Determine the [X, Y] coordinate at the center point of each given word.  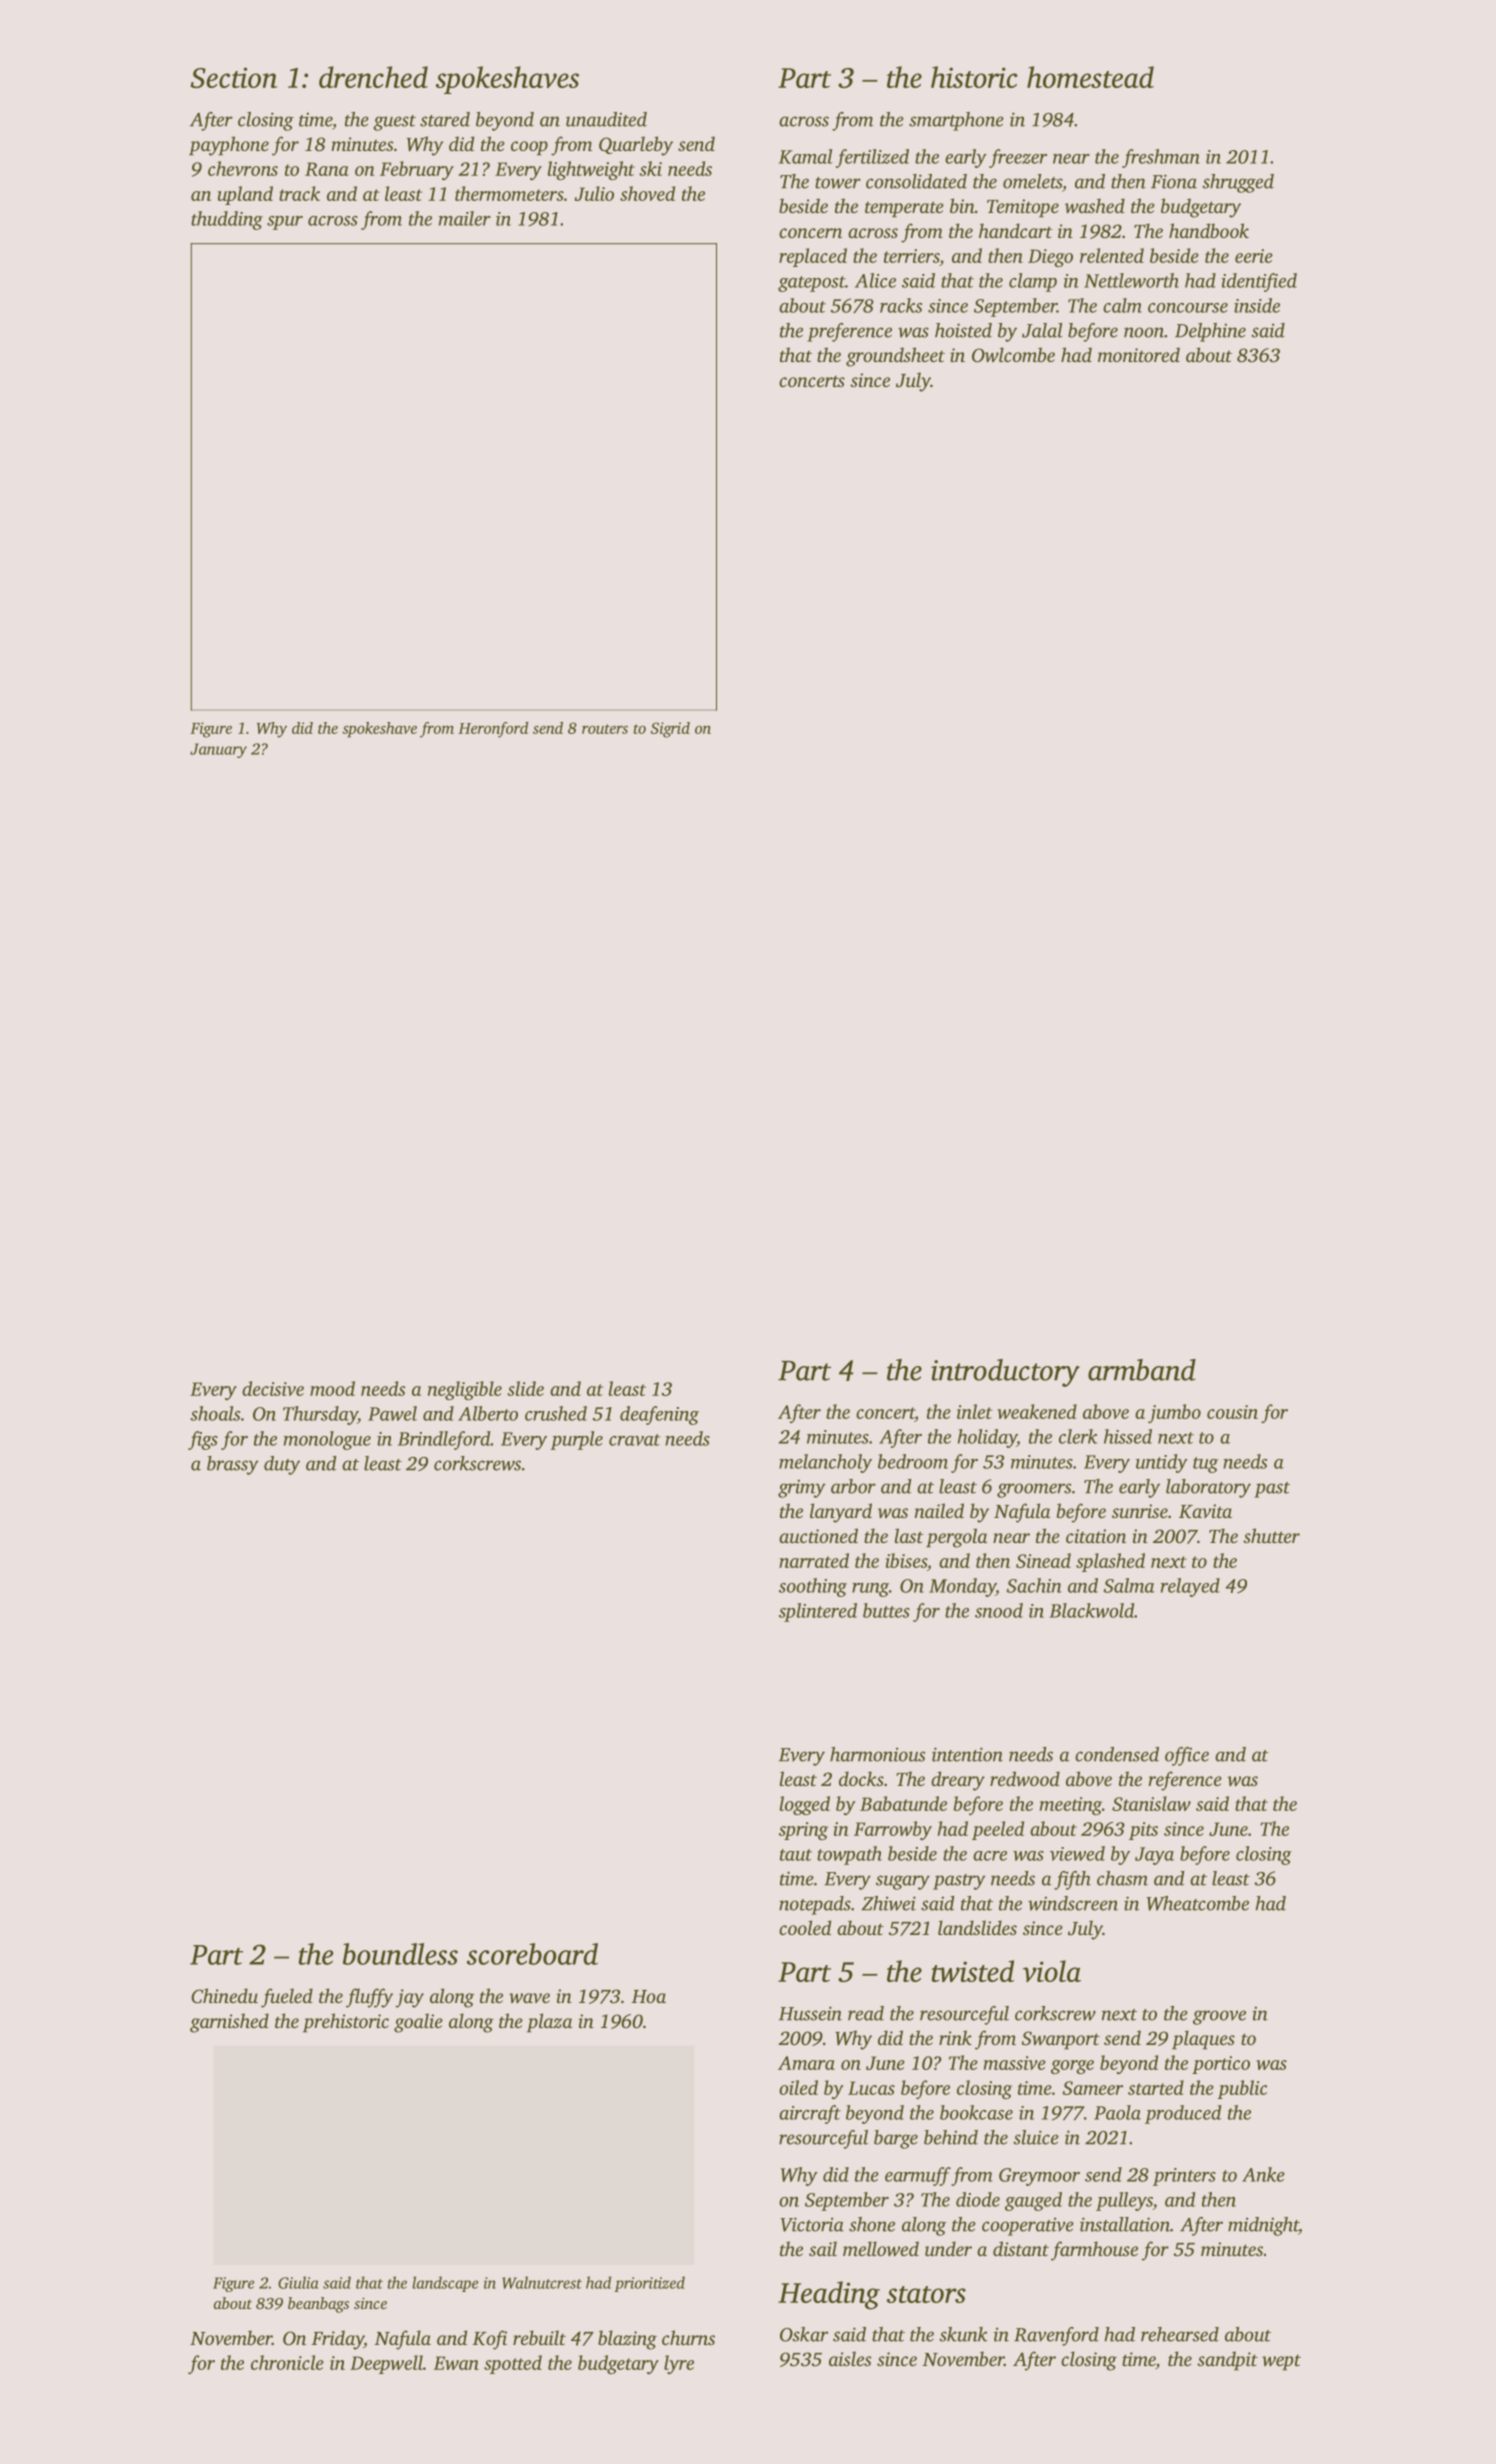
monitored [1139, 354]
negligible [465, 1390]
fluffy [369, 1998]
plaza [549, 2023]
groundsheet [895, 357]
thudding [227, 220]
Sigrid [670, 730]
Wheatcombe [1197, 1903]
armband [1142, 1370]
